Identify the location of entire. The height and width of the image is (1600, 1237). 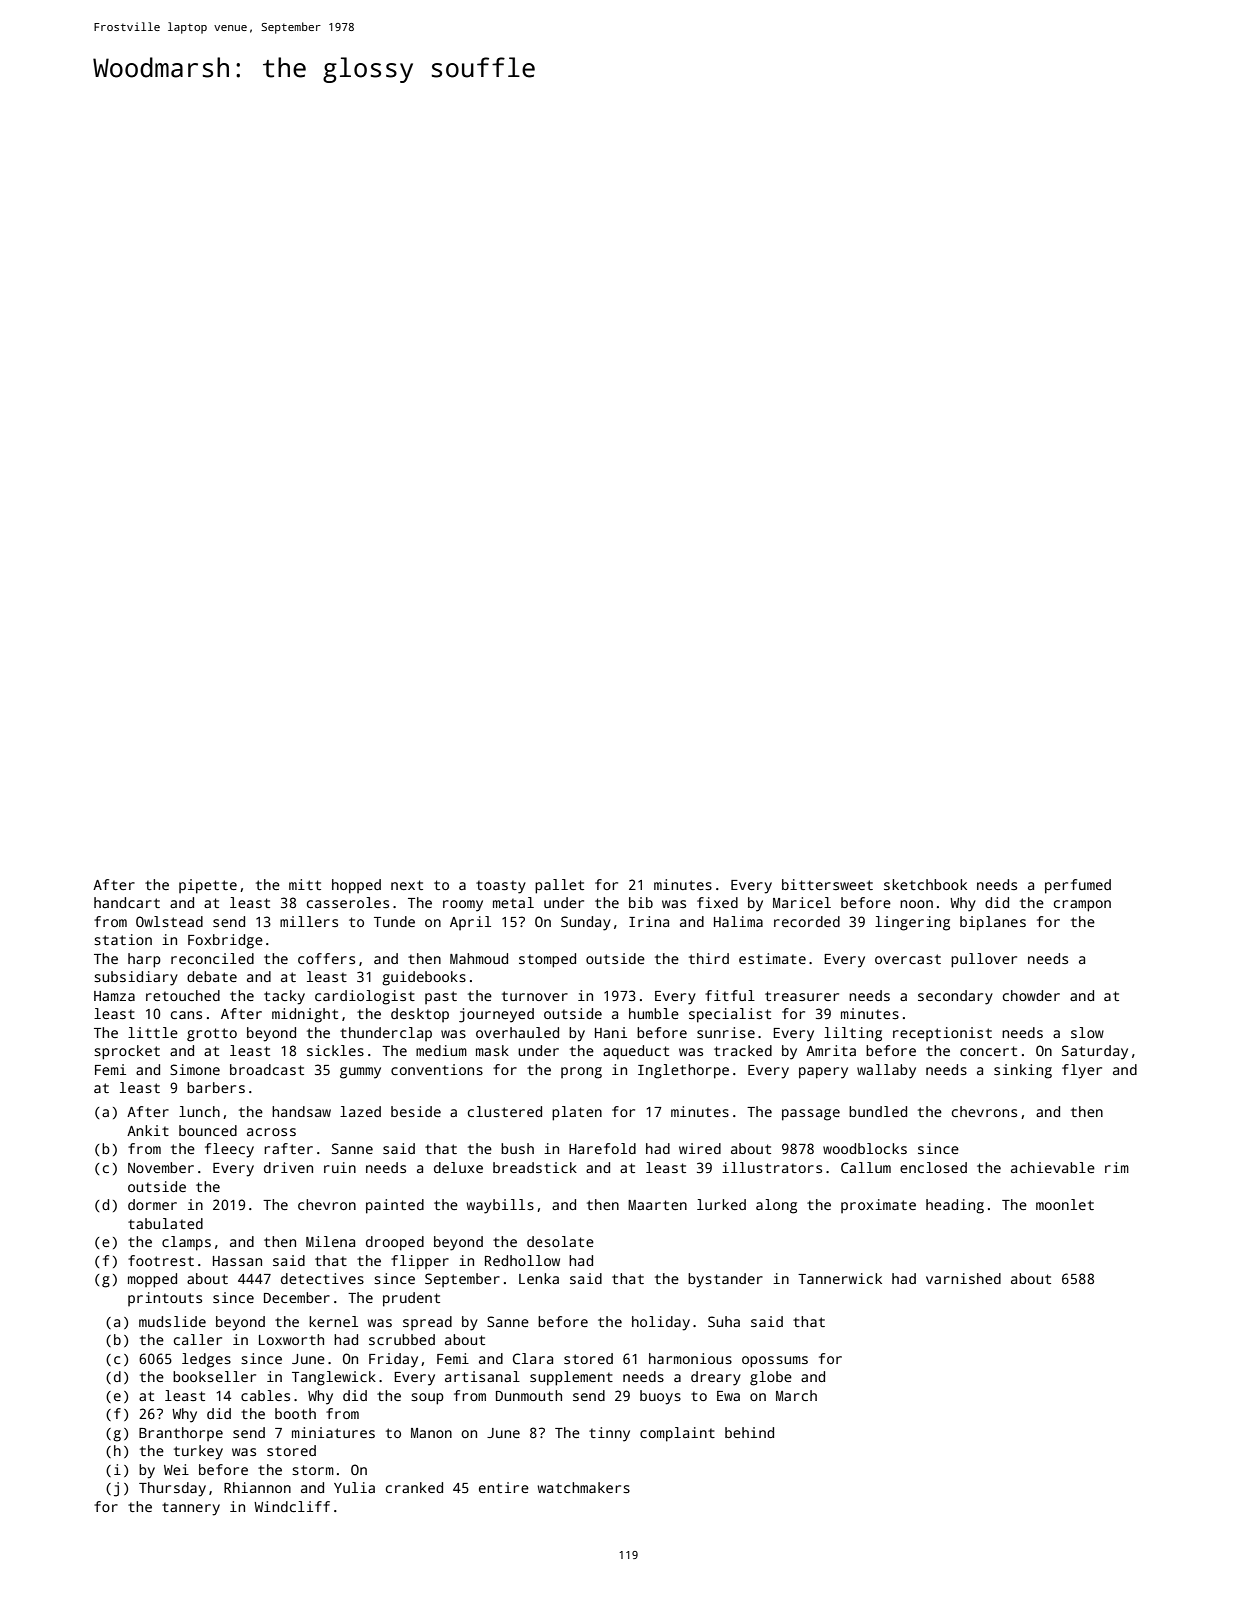
(504, 1487).
